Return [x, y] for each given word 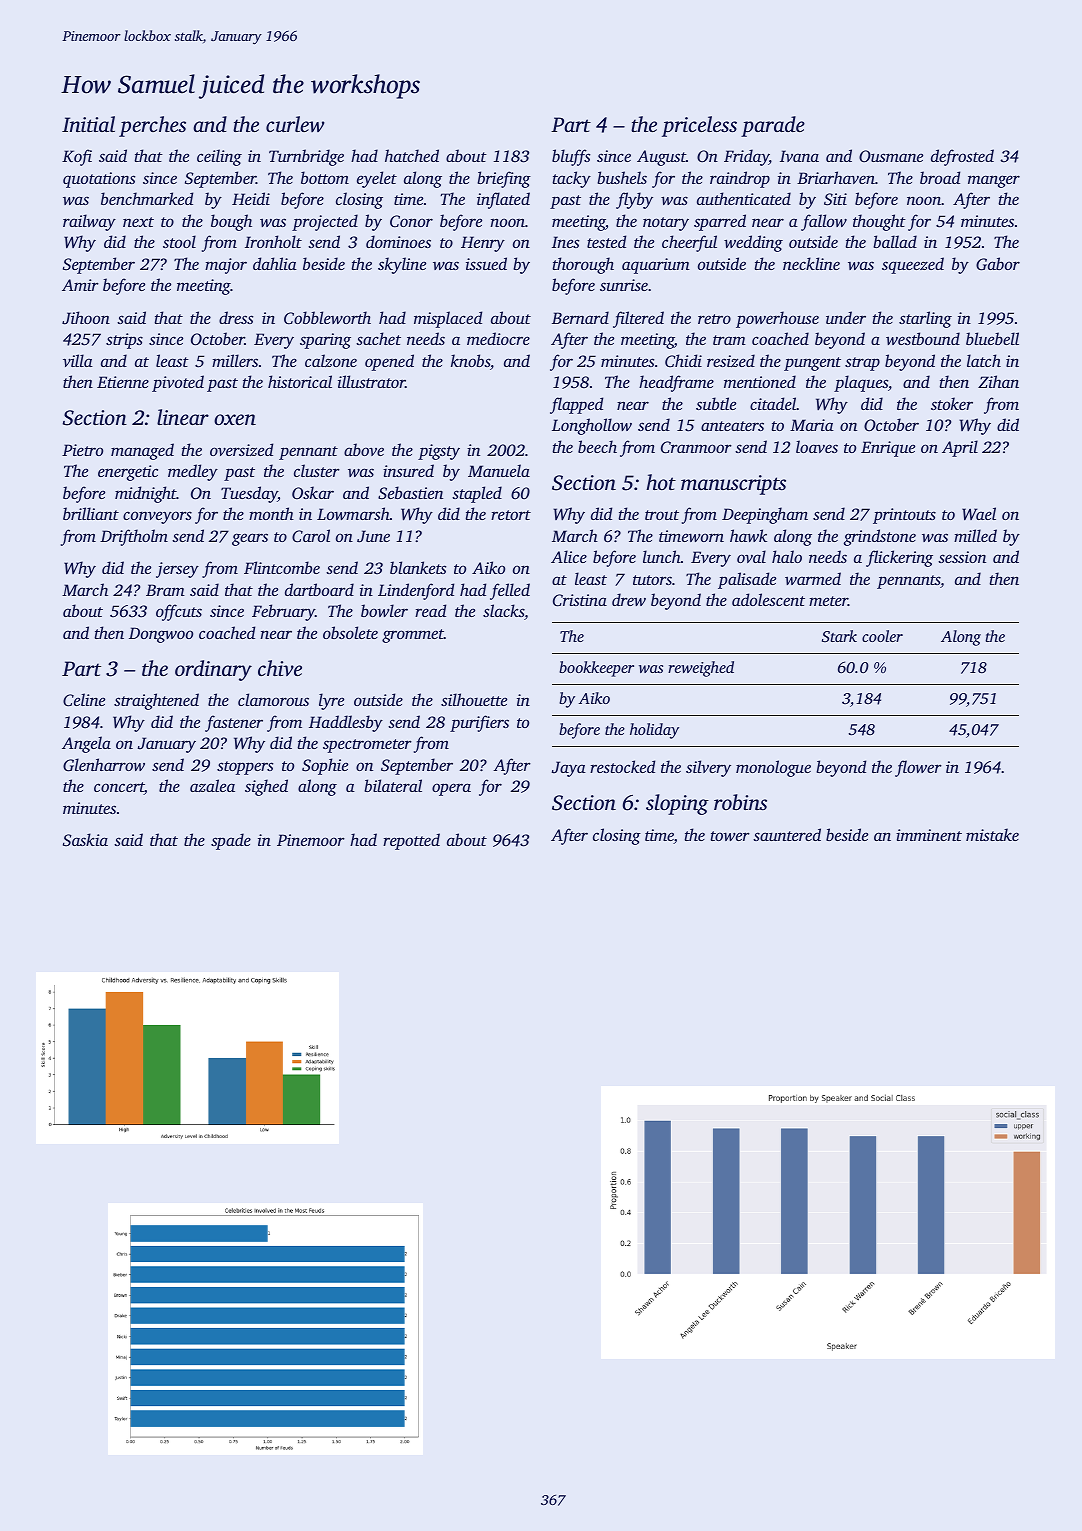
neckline [811, 263]
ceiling [219, 157]
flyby [634, 200]
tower [730, 836]
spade [231, 841]
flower [918, 768]
